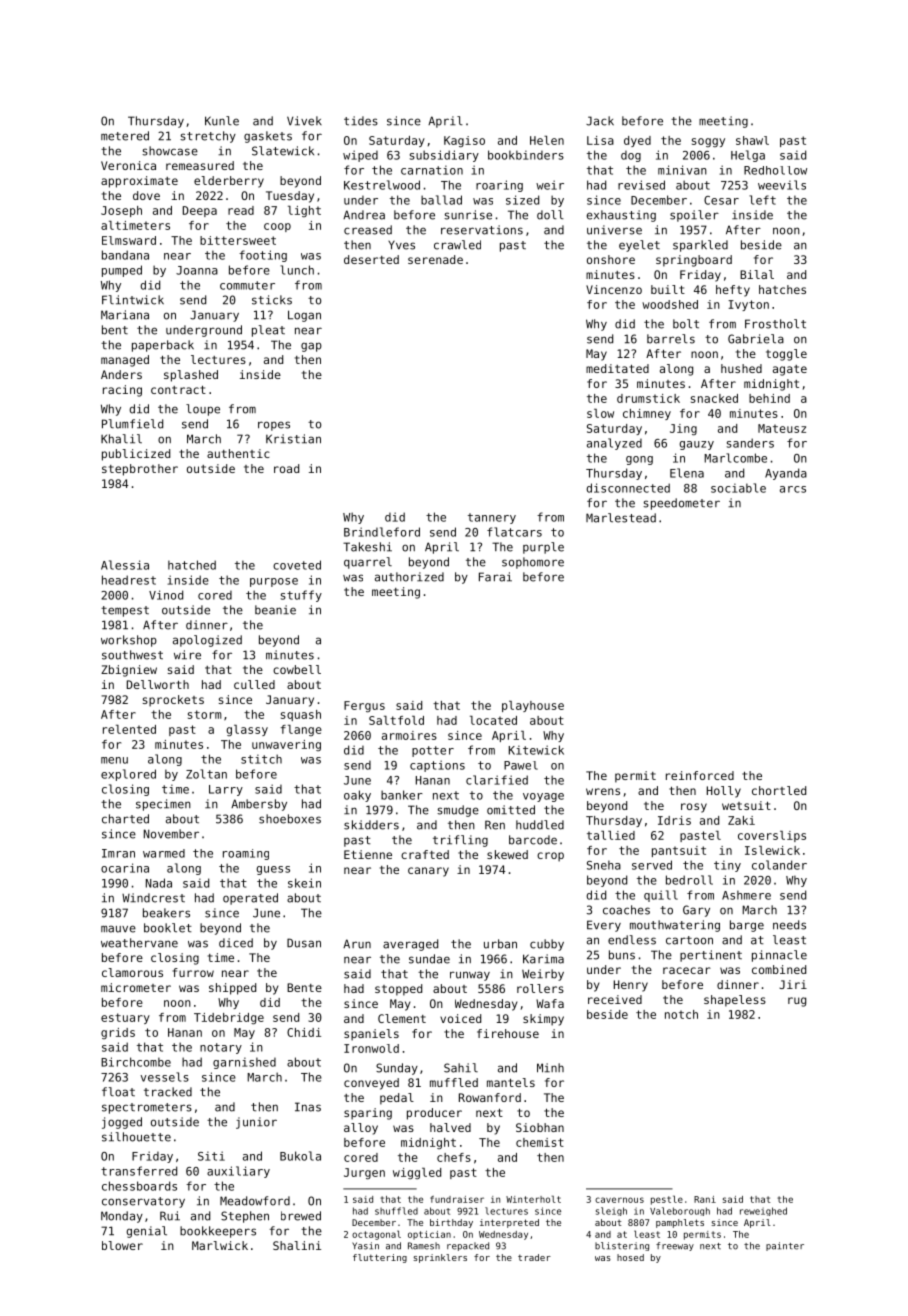 The width and height of the screenshot is (908, 1316). Describe the element at coordinates (220, 1245) in the screenshot. I see `Marlwick` at that location.
